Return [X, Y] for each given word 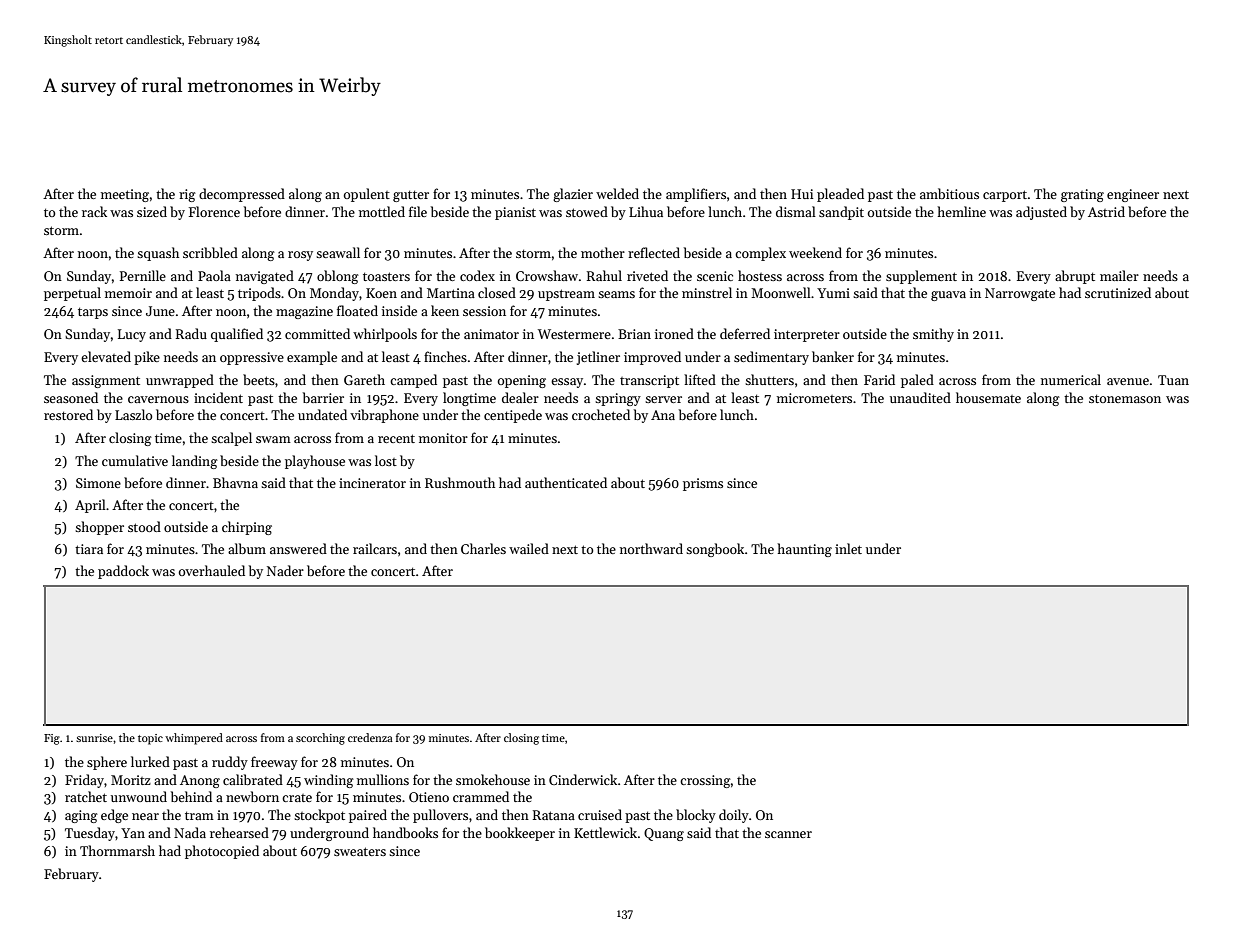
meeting [125, 195]
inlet [848, 548]
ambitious [949, 193]
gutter [411, 196]
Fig [52, 739]
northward [651, 548]
